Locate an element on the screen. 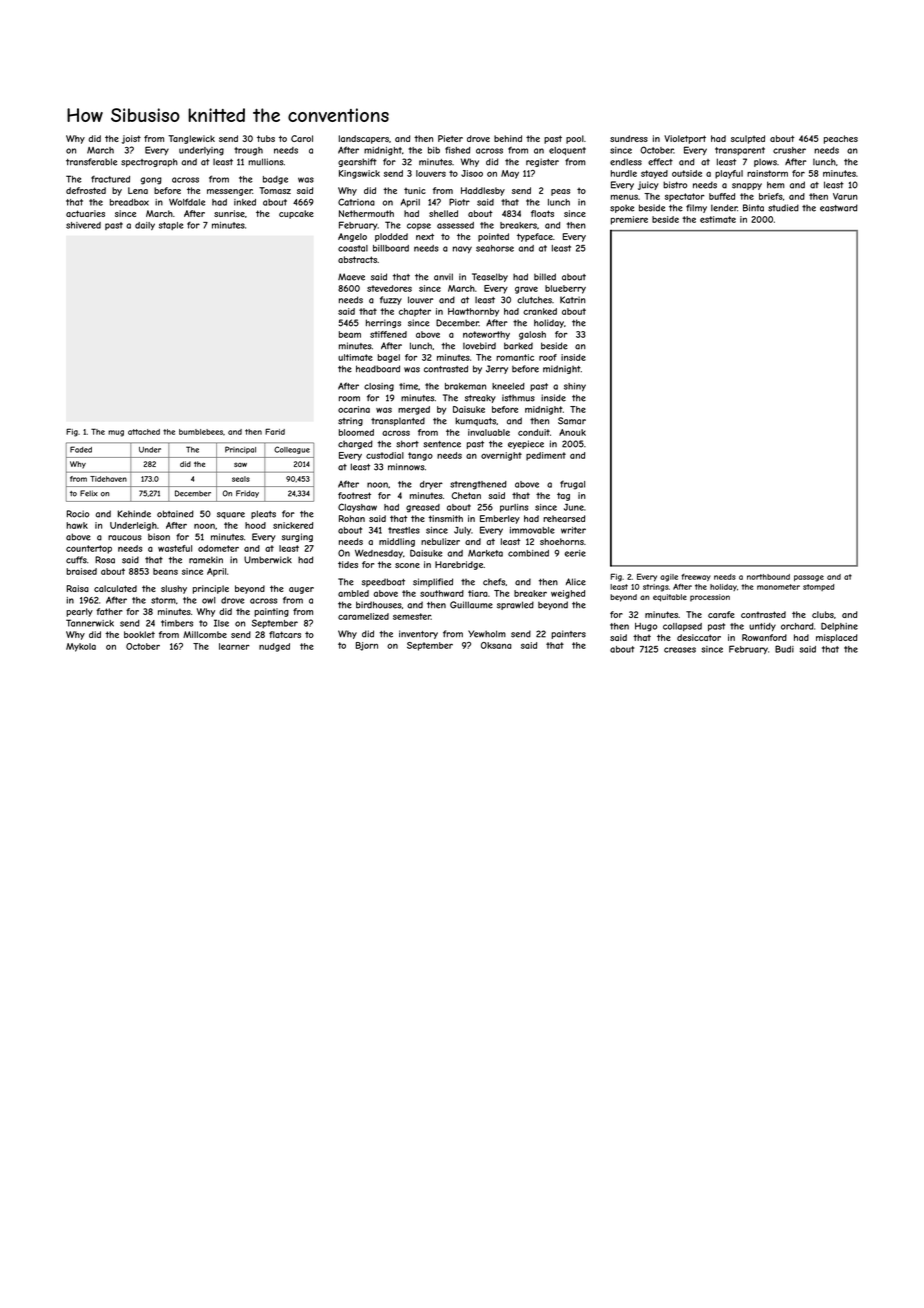  mug is located at coordinates (116, 433).
